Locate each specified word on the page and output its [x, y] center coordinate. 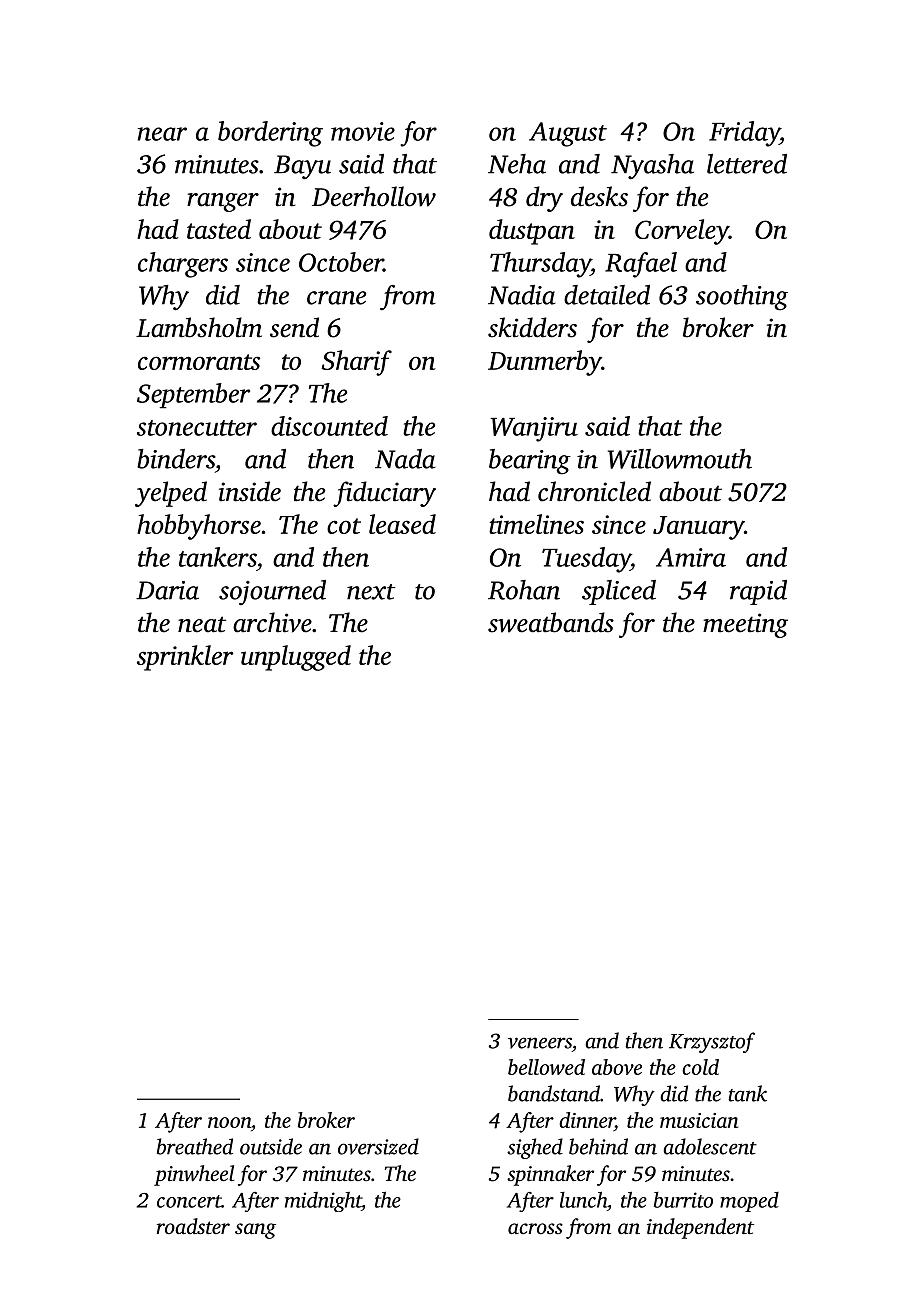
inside [250, 491]
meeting [745, 625]
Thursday [540, 265]
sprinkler [185, 658]
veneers [540, 1043]
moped [749, 1202]
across [535, 1228]
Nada [405, 459]
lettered [747, 164]
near [162, 134]
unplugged [296, 658]
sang [255, 1231]
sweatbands [551, 622]
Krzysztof [712, 1042]
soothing [742, 298]
